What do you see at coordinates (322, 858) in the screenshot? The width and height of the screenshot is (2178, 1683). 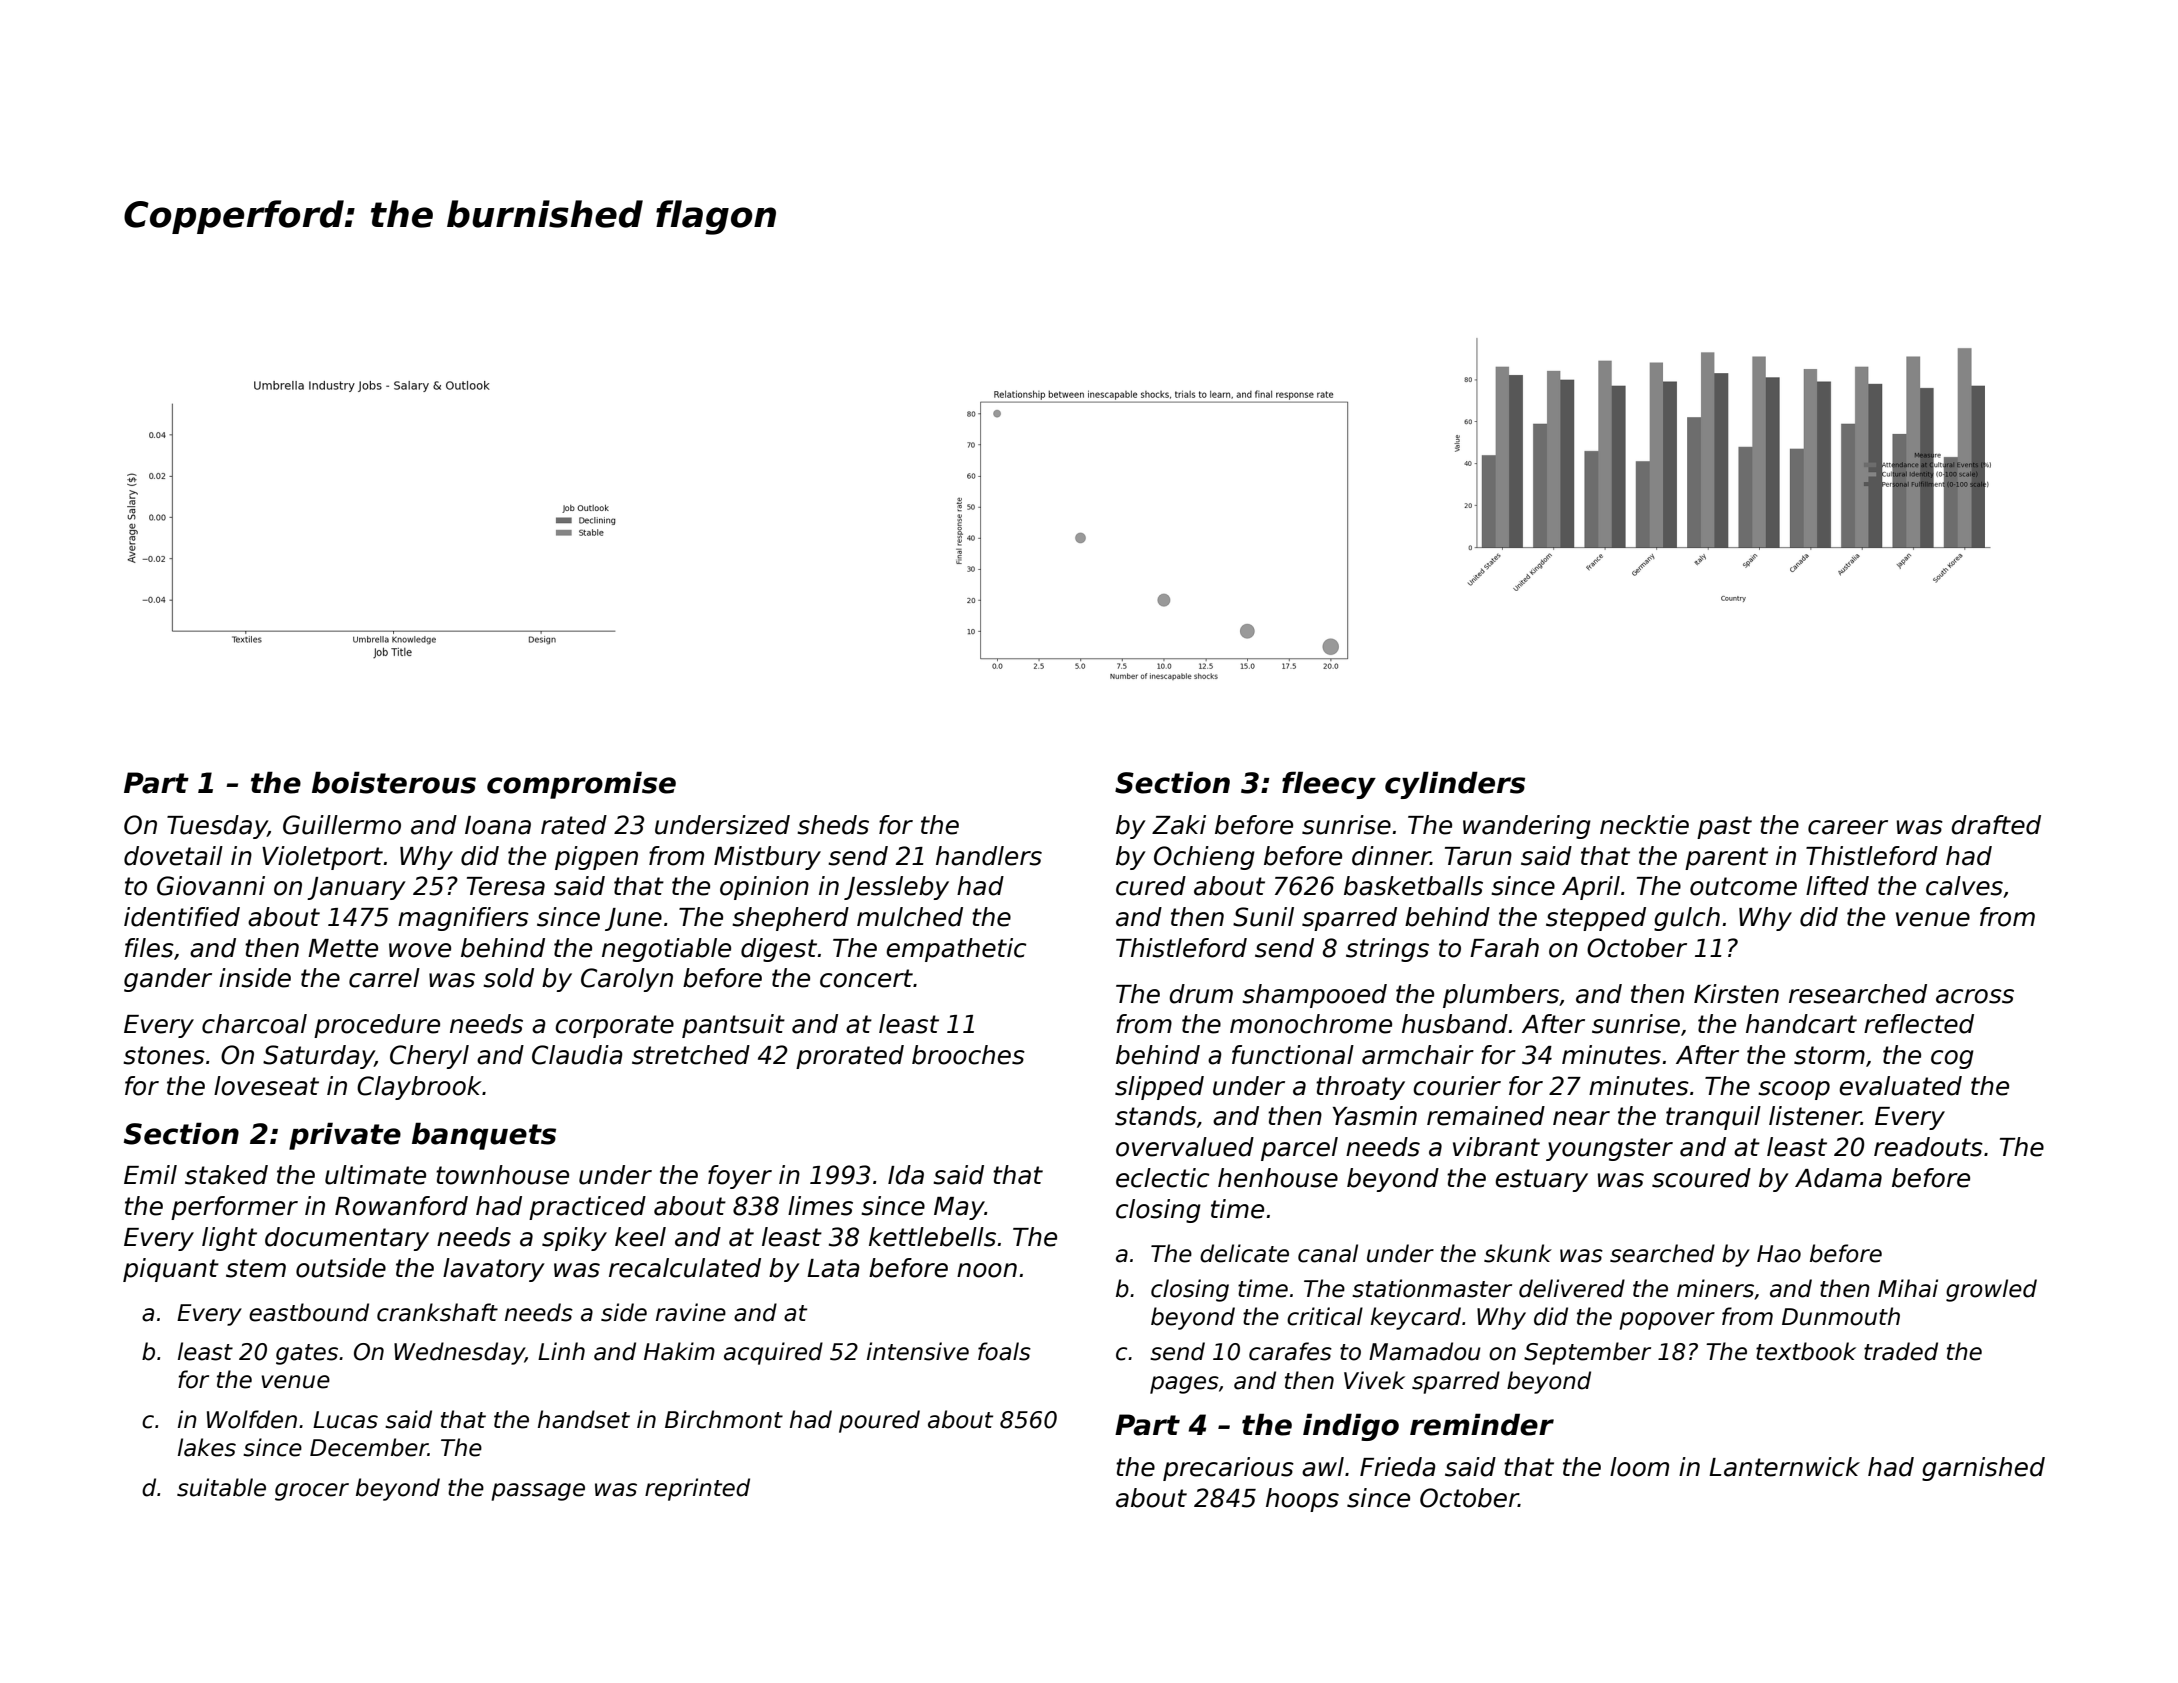 I see `Violetport` at bounding box center [322, 858].
